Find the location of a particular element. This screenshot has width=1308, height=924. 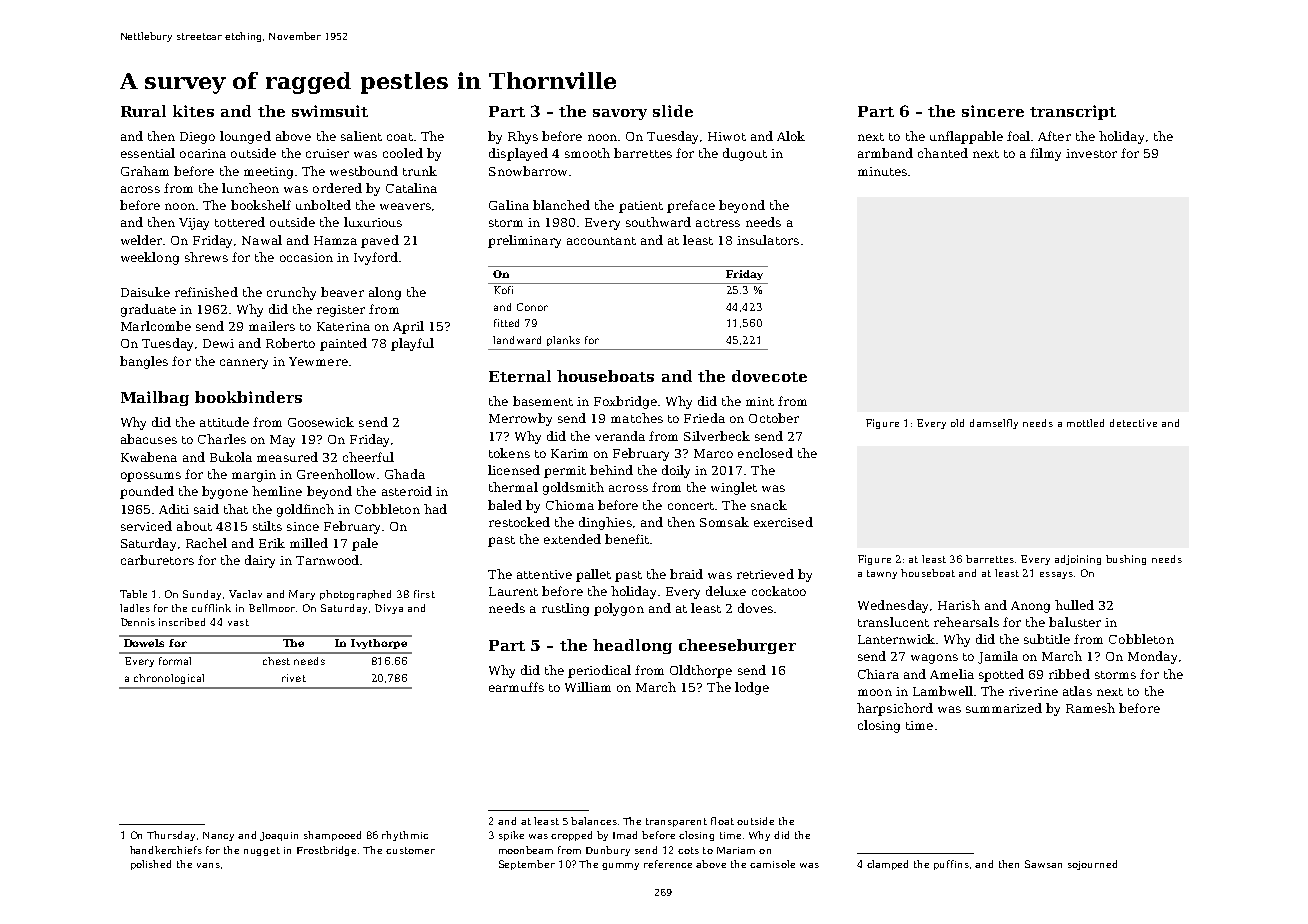

transcript is located at coordinates (1073, 112).
